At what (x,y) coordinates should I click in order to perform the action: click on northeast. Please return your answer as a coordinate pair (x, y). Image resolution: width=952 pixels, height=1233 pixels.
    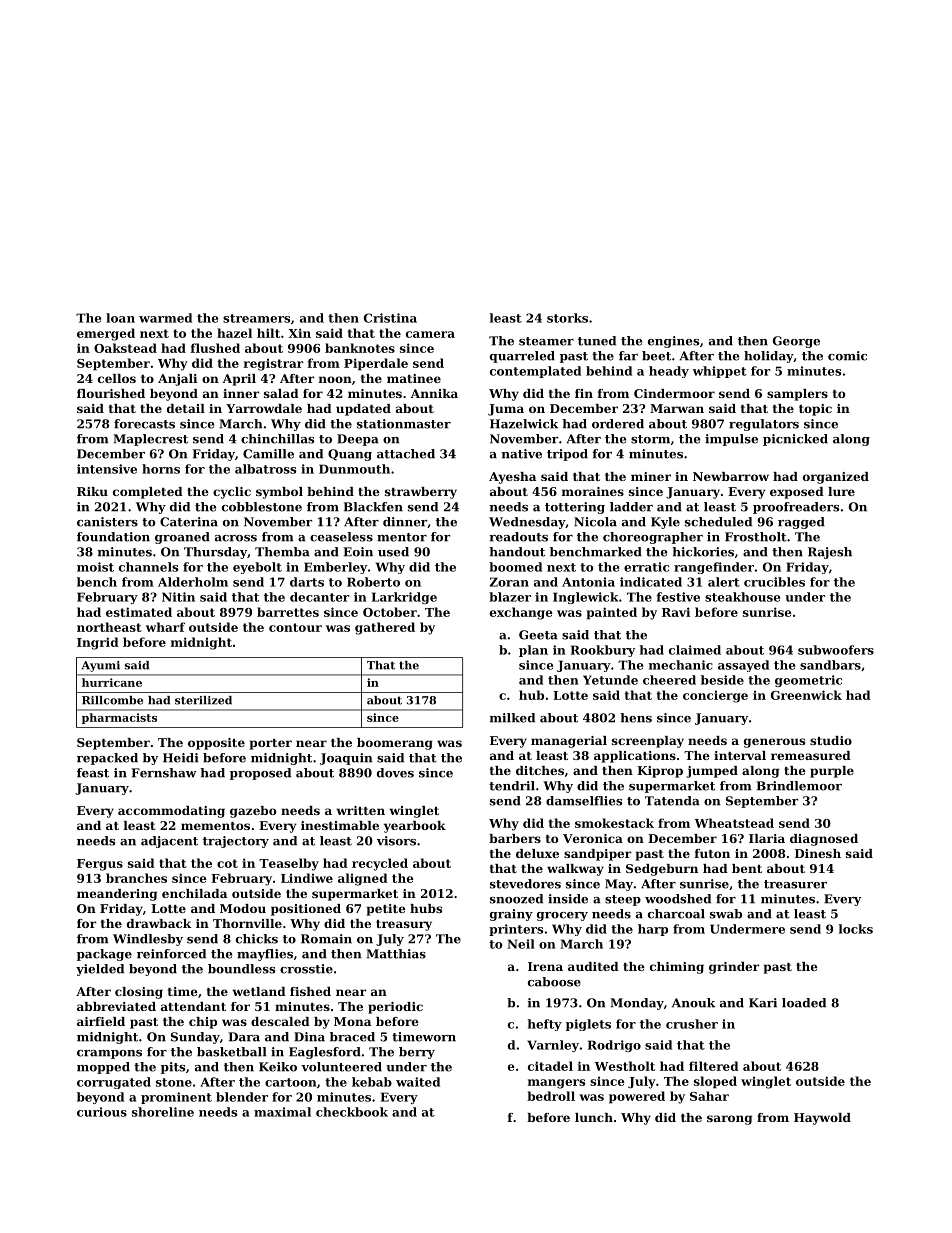
    Looking at the image, I should click on (109, 627).
